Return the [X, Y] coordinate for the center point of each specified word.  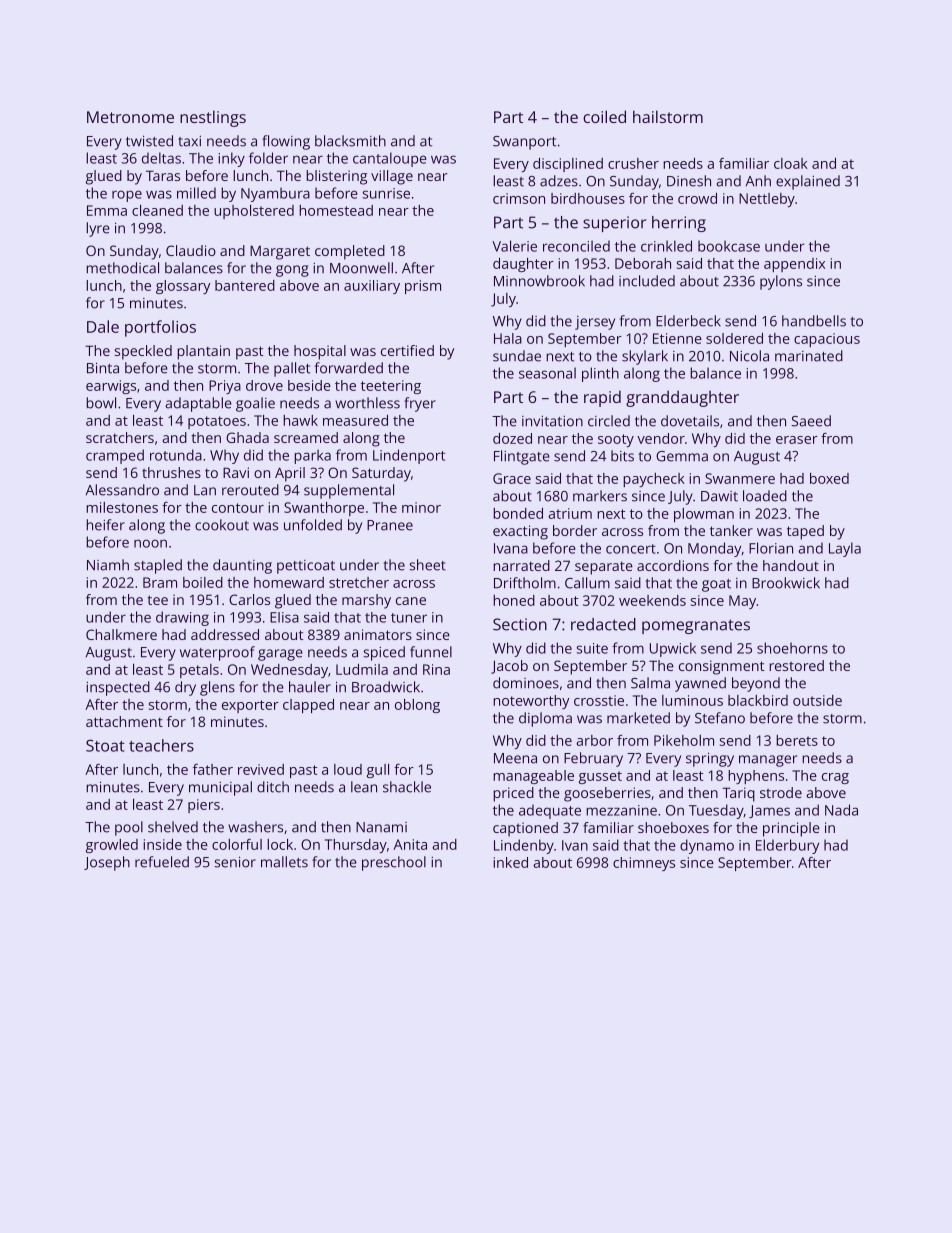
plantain [203, 352]
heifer [105, 525]
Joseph [107, 863]
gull [378, 771]
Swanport [524, 143]
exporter [250, 706]
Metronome [130, 117]
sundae [517, 356]
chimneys [644, 864]
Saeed [811, 421]
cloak [791, 163]
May [742, 602]
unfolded [313, 525]
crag [835, 778]
